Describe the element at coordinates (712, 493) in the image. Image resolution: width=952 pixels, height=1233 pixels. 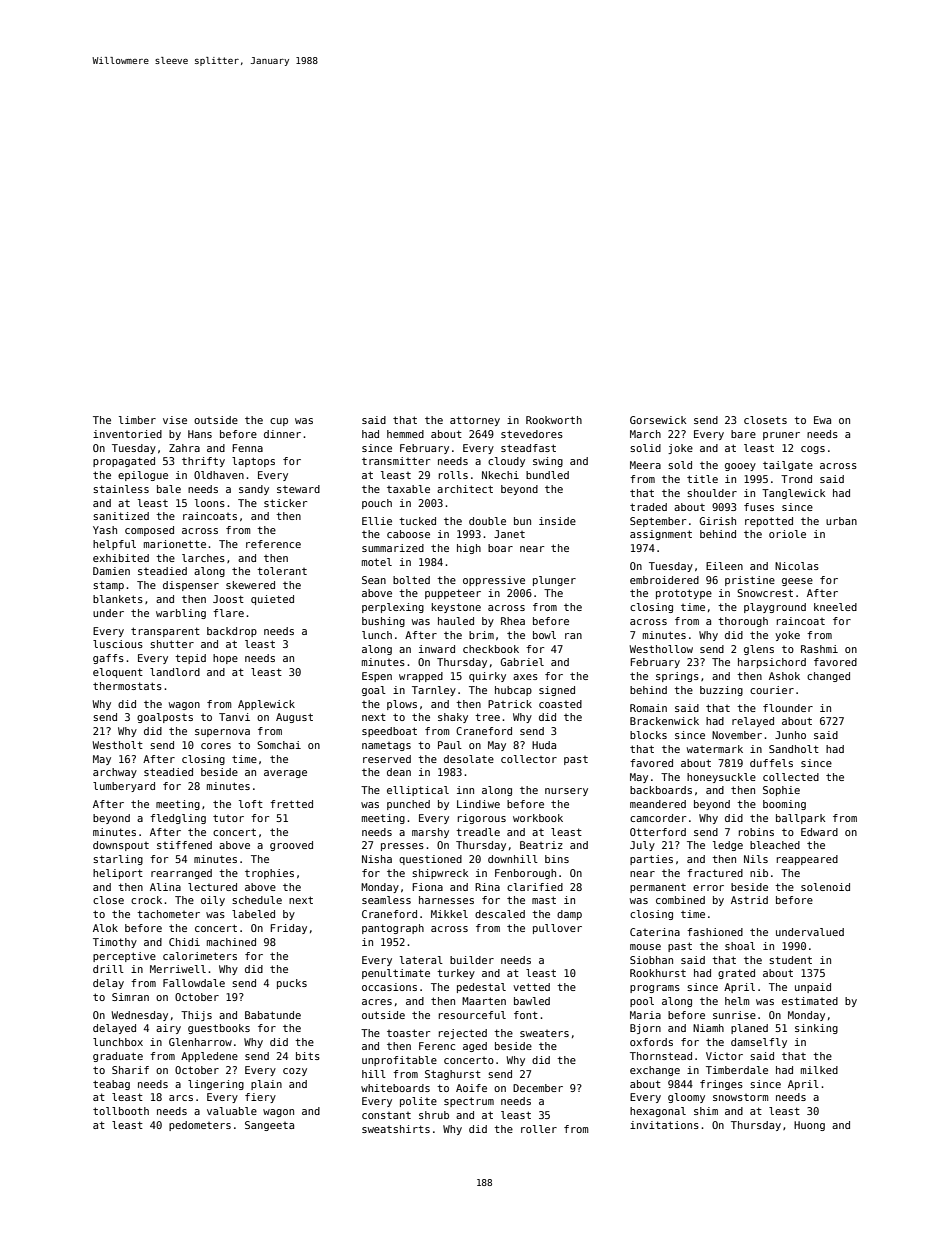
I see `shoulder` at that location.
